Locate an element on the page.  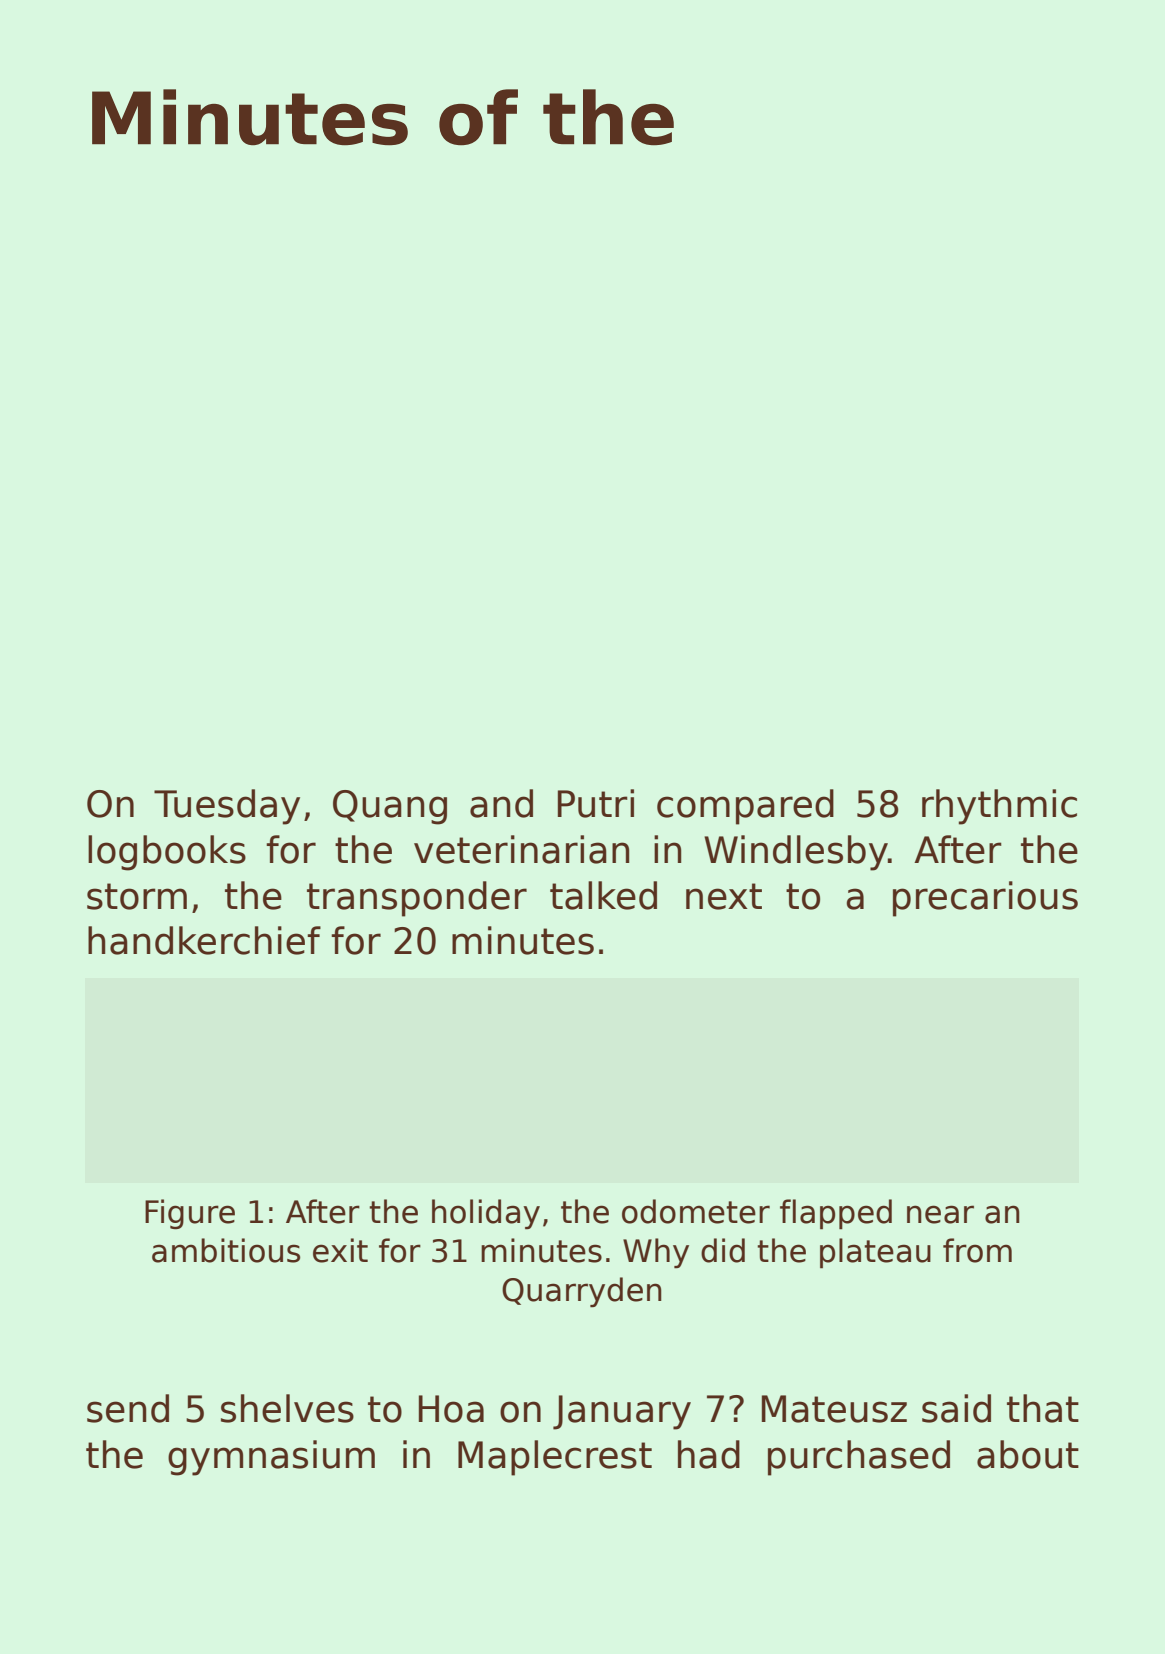
handkerchief is located at coordinates (204, 940).
